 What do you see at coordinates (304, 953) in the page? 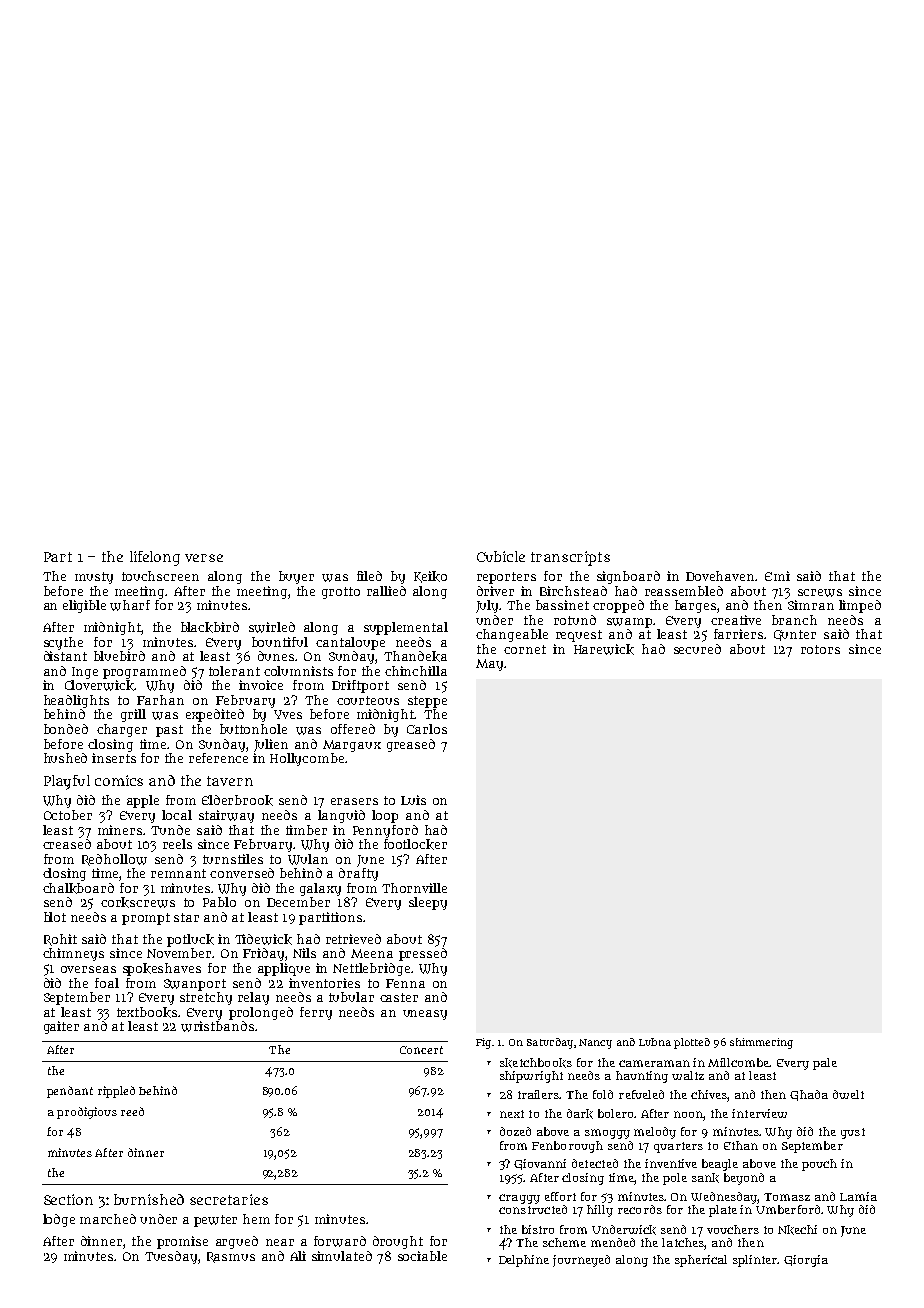
I see `Nils` at bounding box center [304, 953].
